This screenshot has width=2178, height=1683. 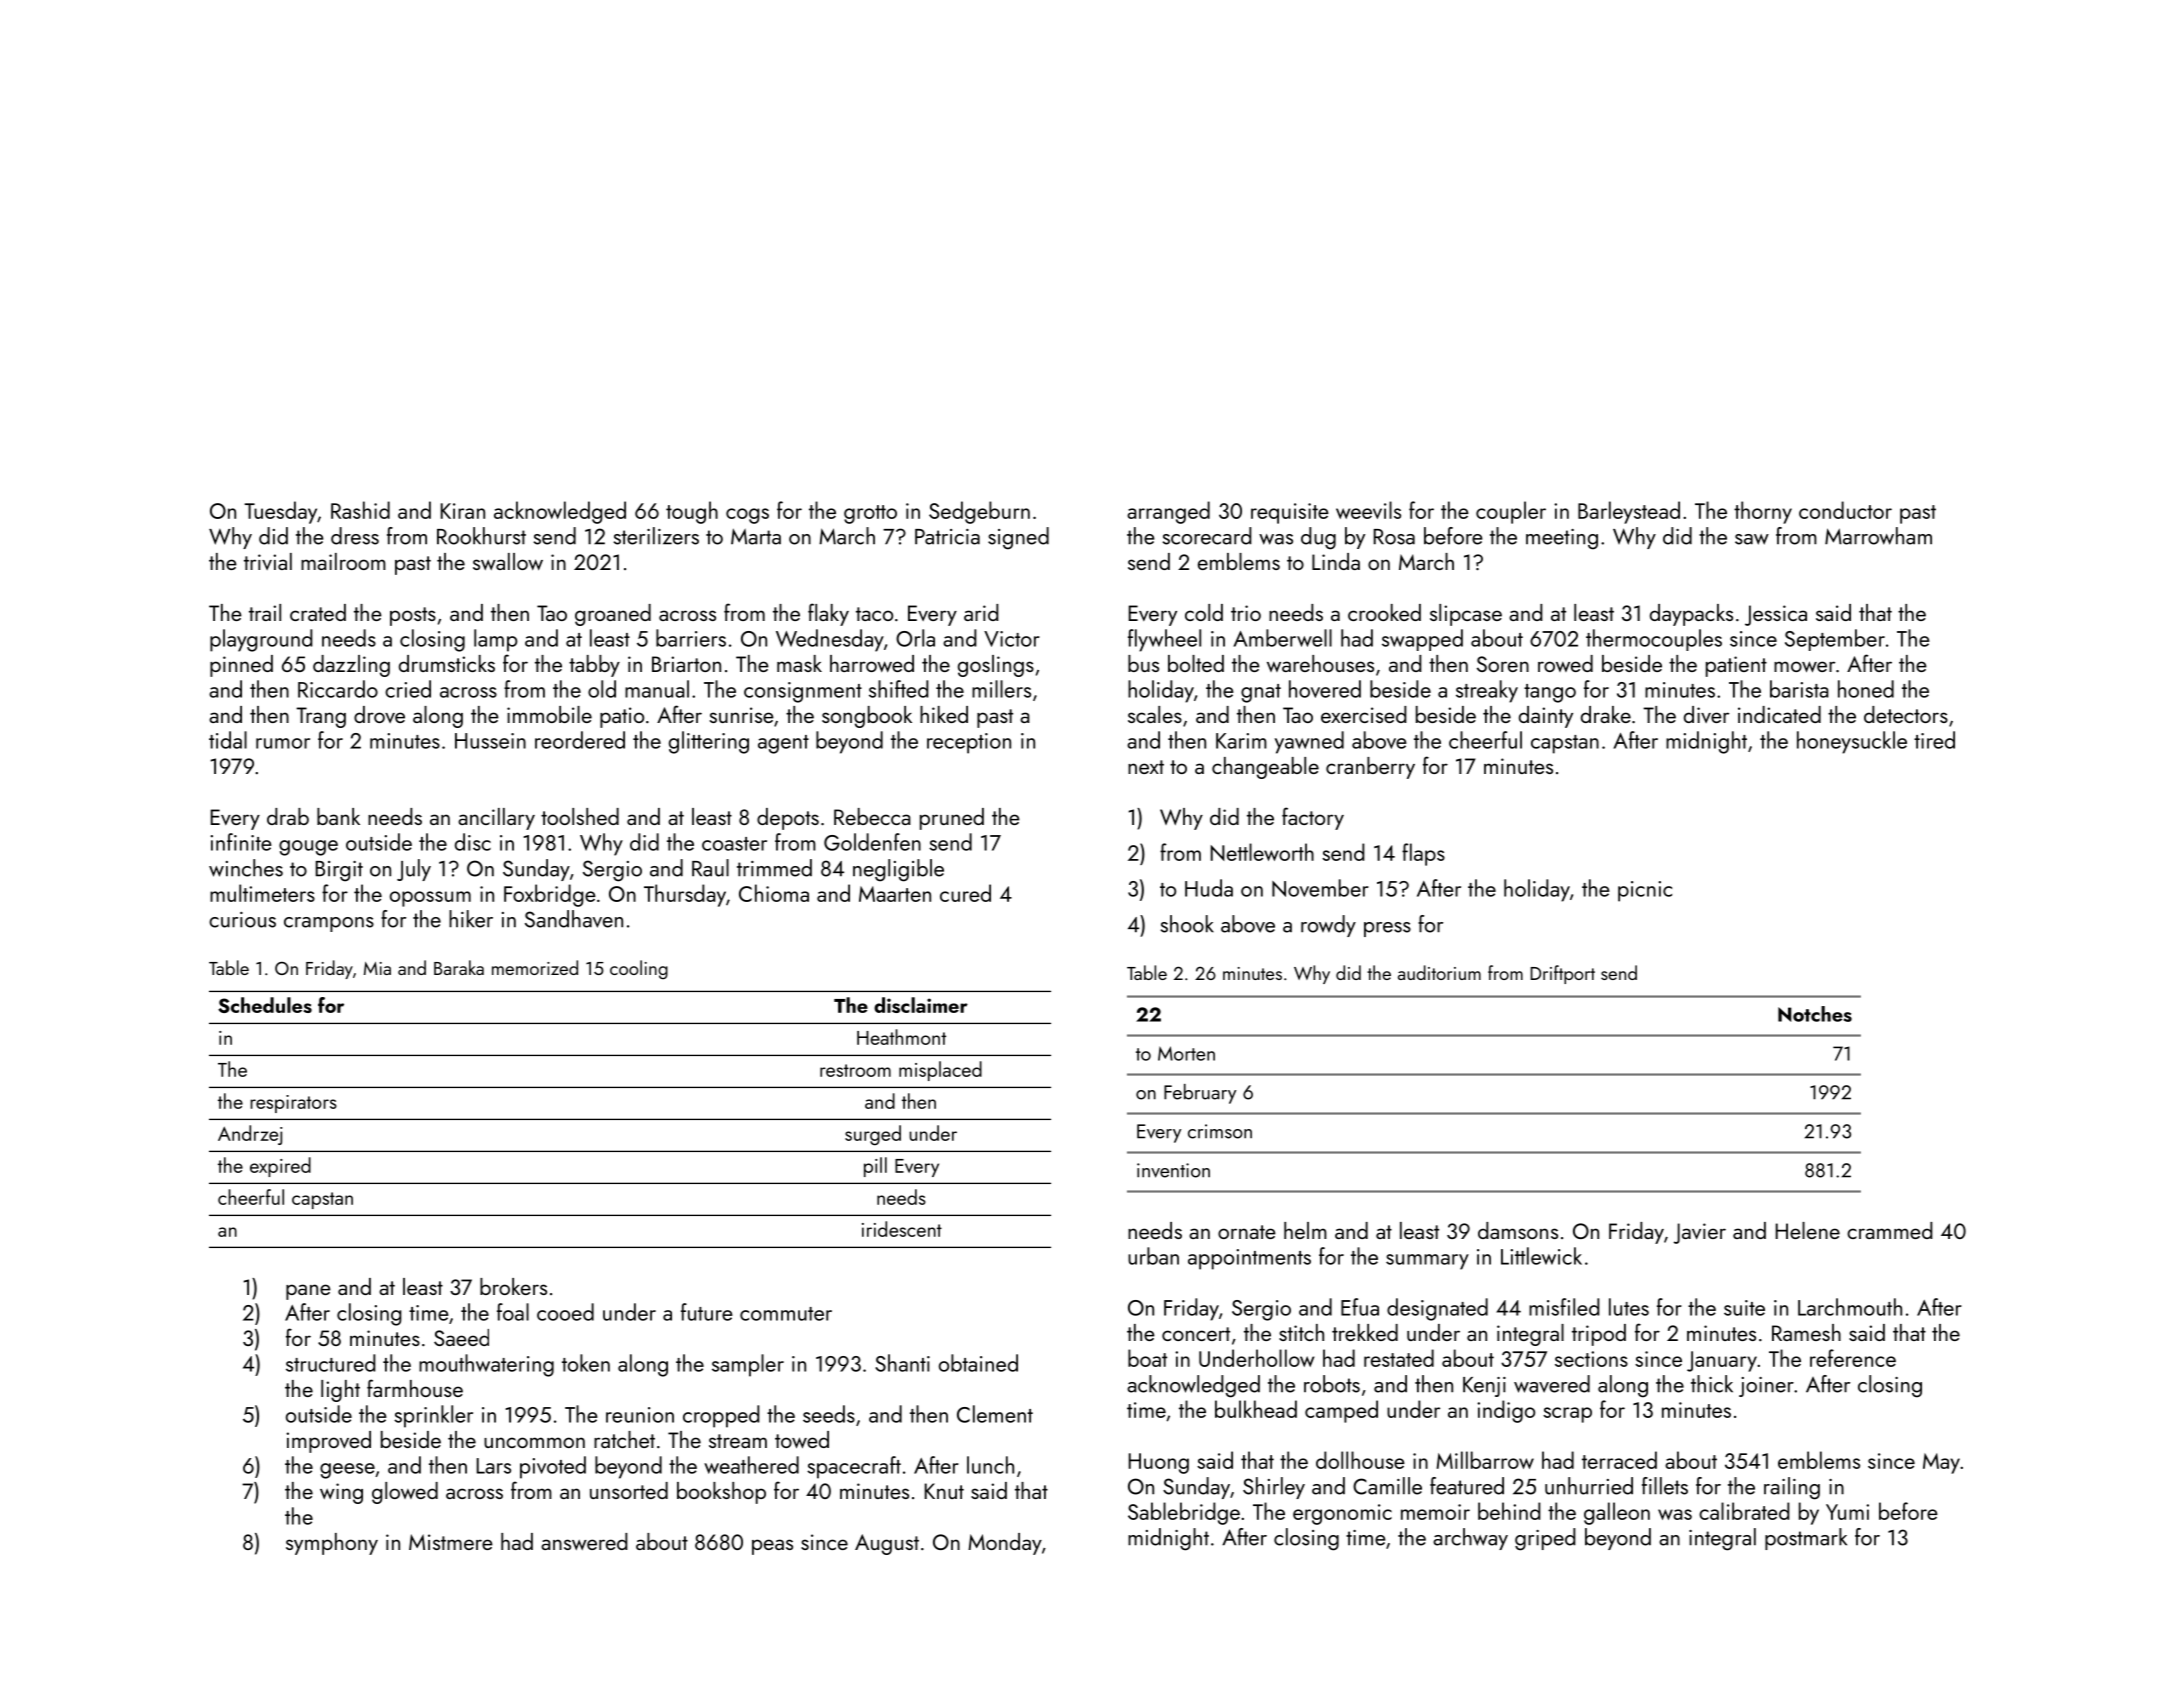 I want to click on railing, so click(x=1792, y=1488).
